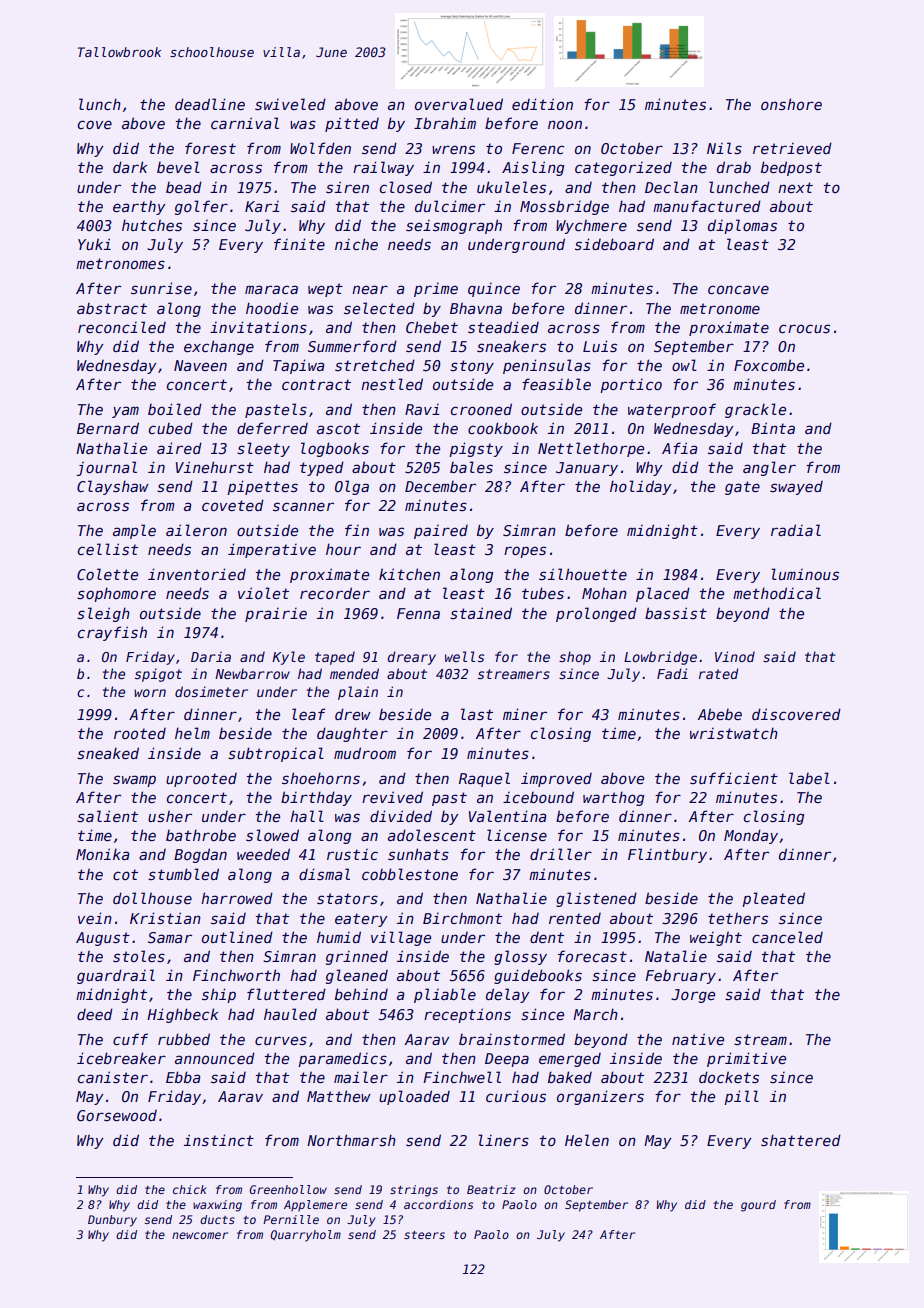 This screenshot has width=924, height=1308. I want to click on steers, so click(424, 1235).
